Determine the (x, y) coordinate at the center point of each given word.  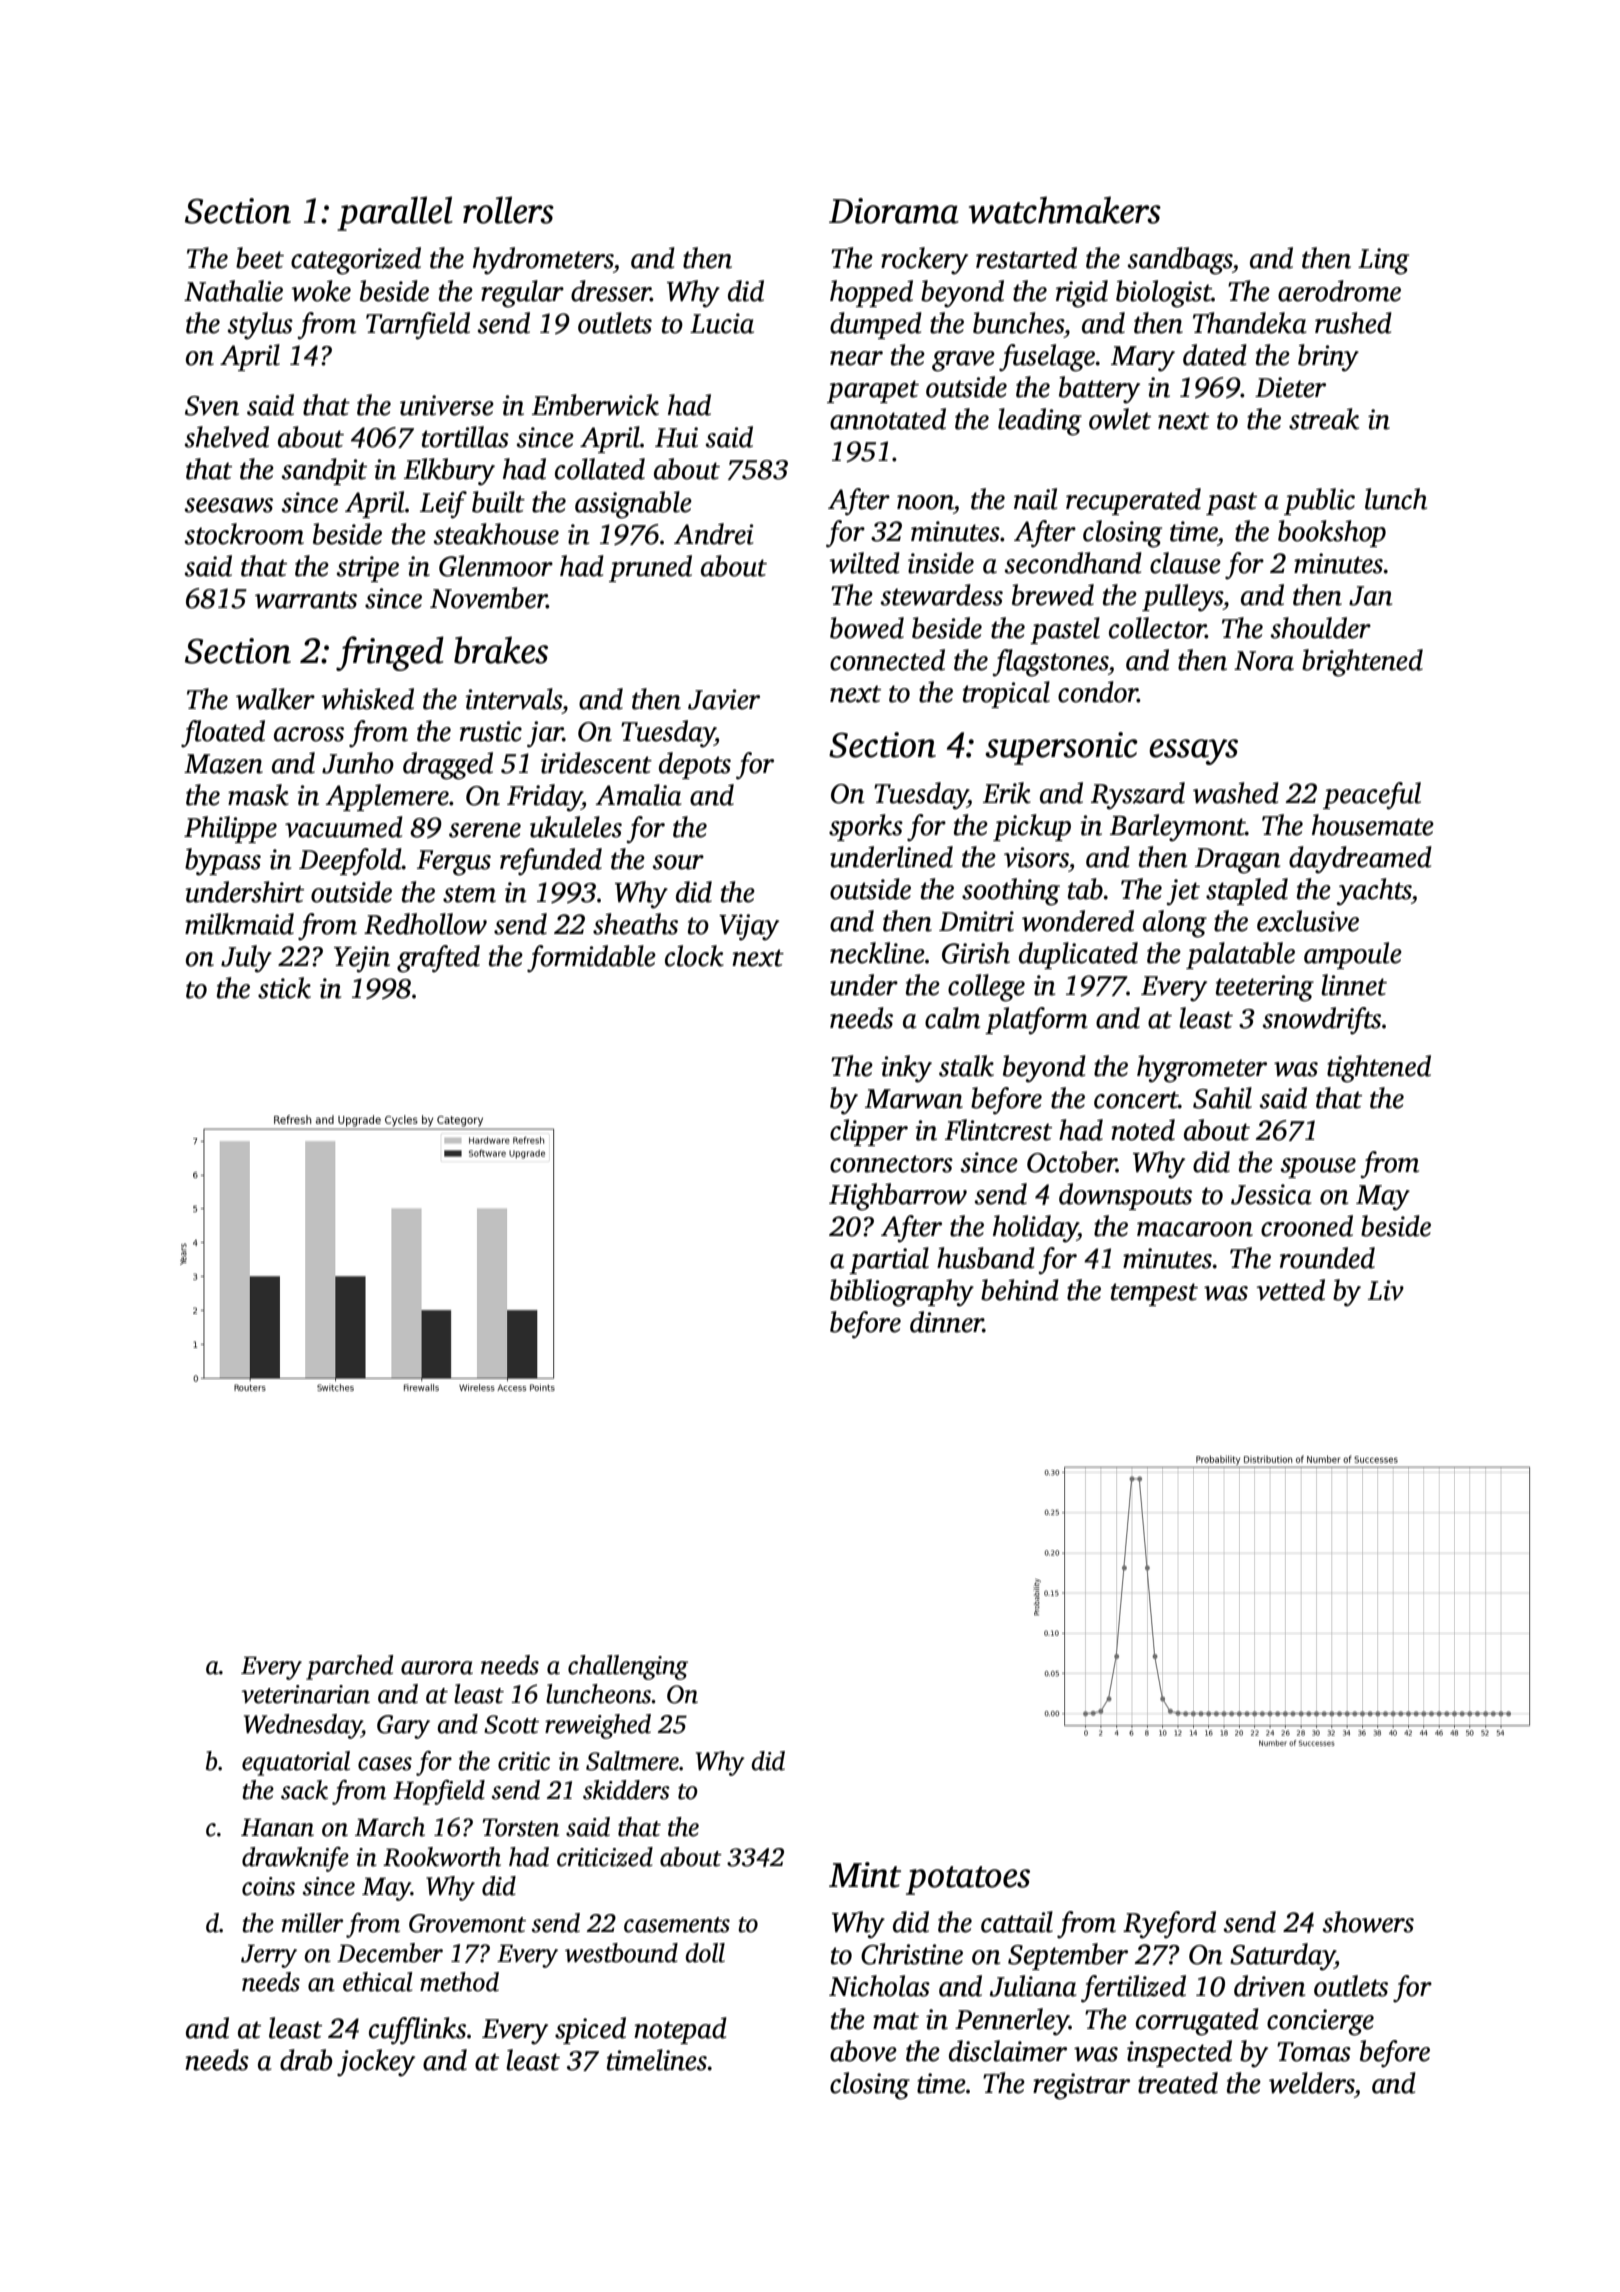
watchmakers (1065, 210)
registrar (1081, 2086)
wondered (1078, 921)
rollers (508, 210)
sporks (866, 827)
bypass (223, 862)
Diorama (894, 211)
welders (1311, 2083)
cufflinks (417, 2031)
